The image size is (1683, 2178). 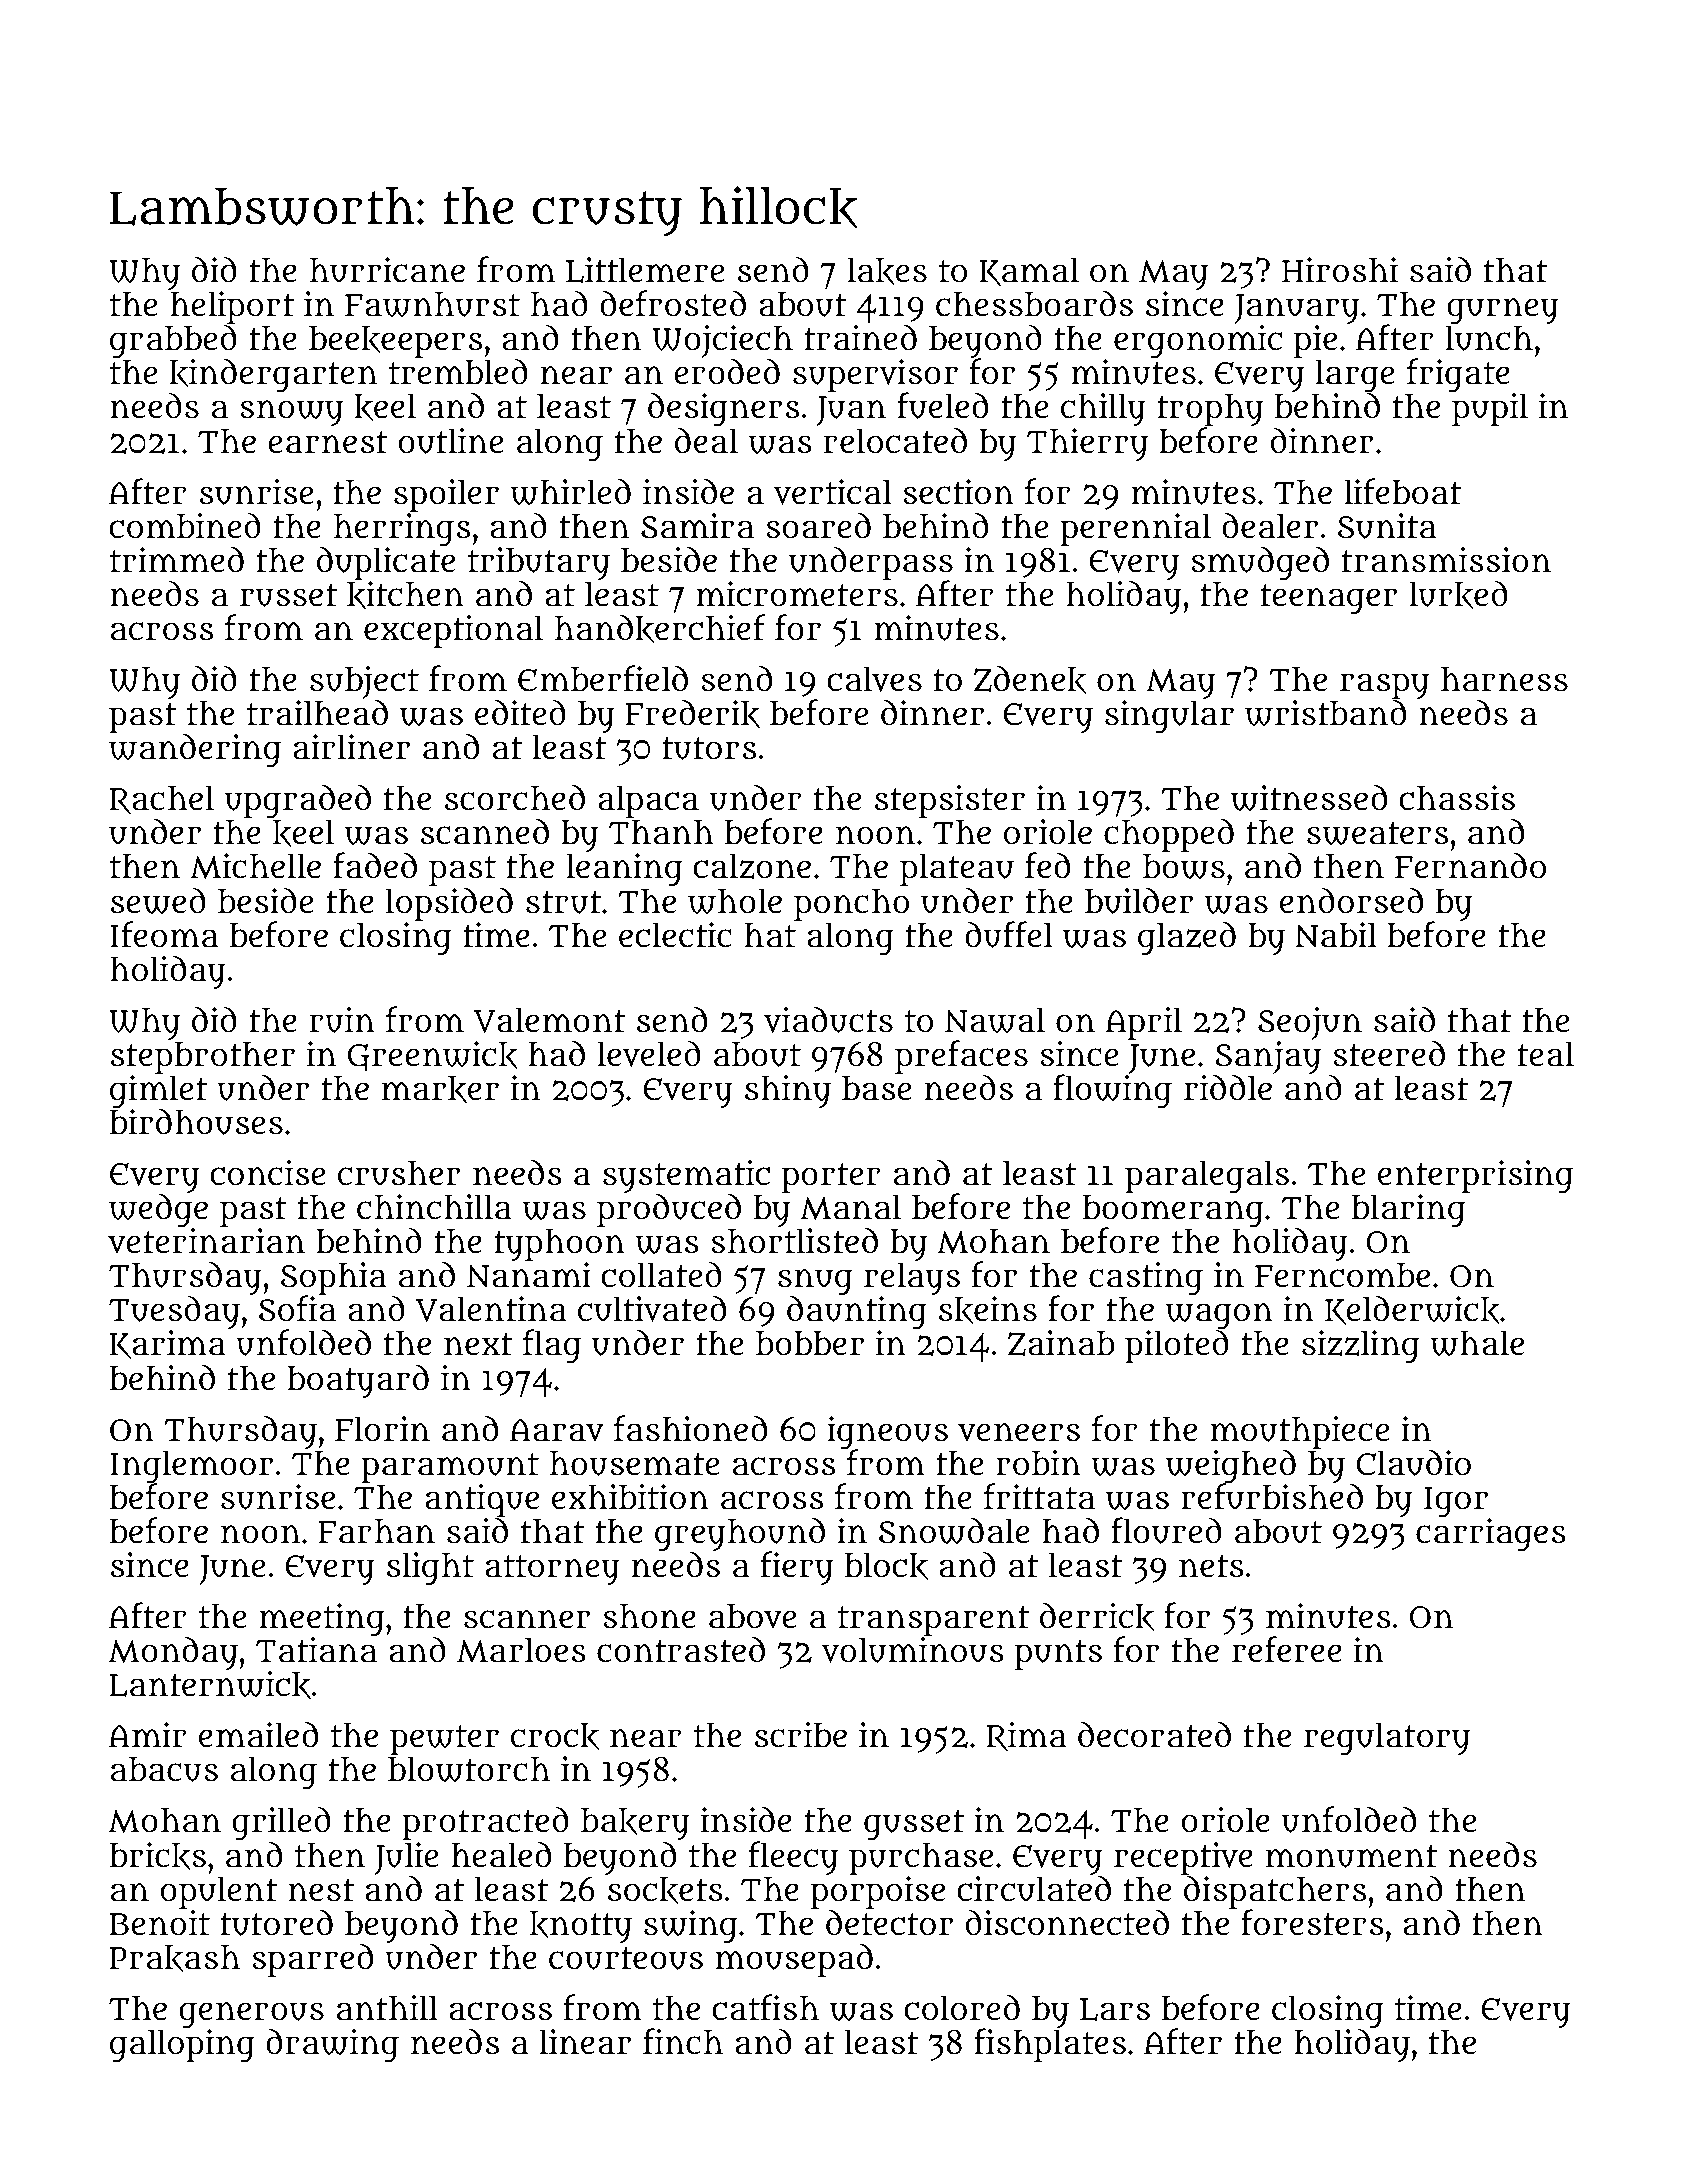 I want to click on Kelderwick, so click(x=1412, y=1310).
